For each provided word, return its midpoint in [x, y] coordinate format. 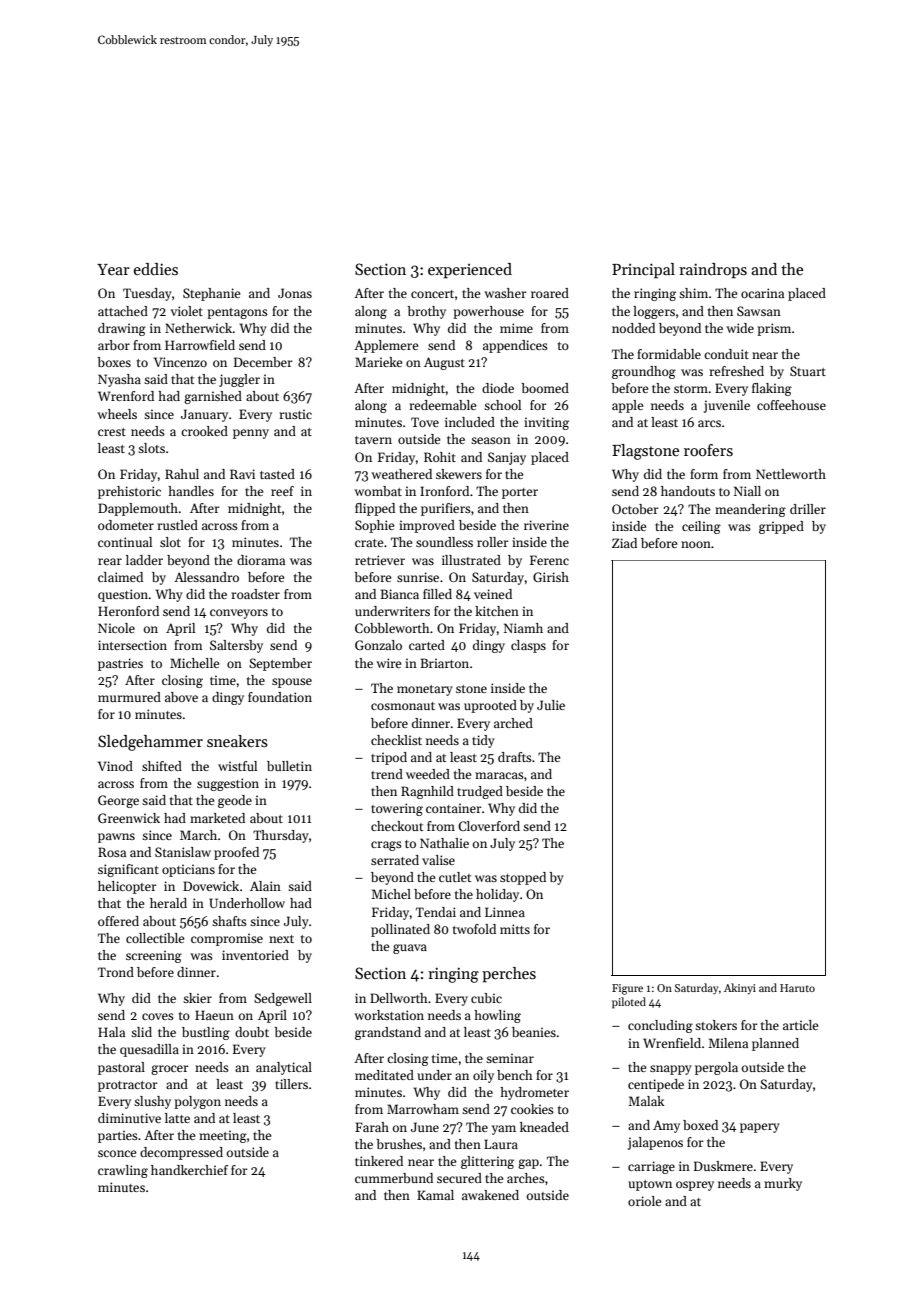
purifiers [446, 509]
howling [497, 1016]
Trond [116, 972]
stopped [523, 878]
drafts [515, 757]
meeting [223, 1136]
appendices [515, 346]
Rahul [182, 474]
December [263, 362]
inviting [546, 423]
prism [774, 329]
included [470, 422]
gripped [781, 527]
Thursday [281, 836]
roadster [255, 594]
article [800, 1025]
